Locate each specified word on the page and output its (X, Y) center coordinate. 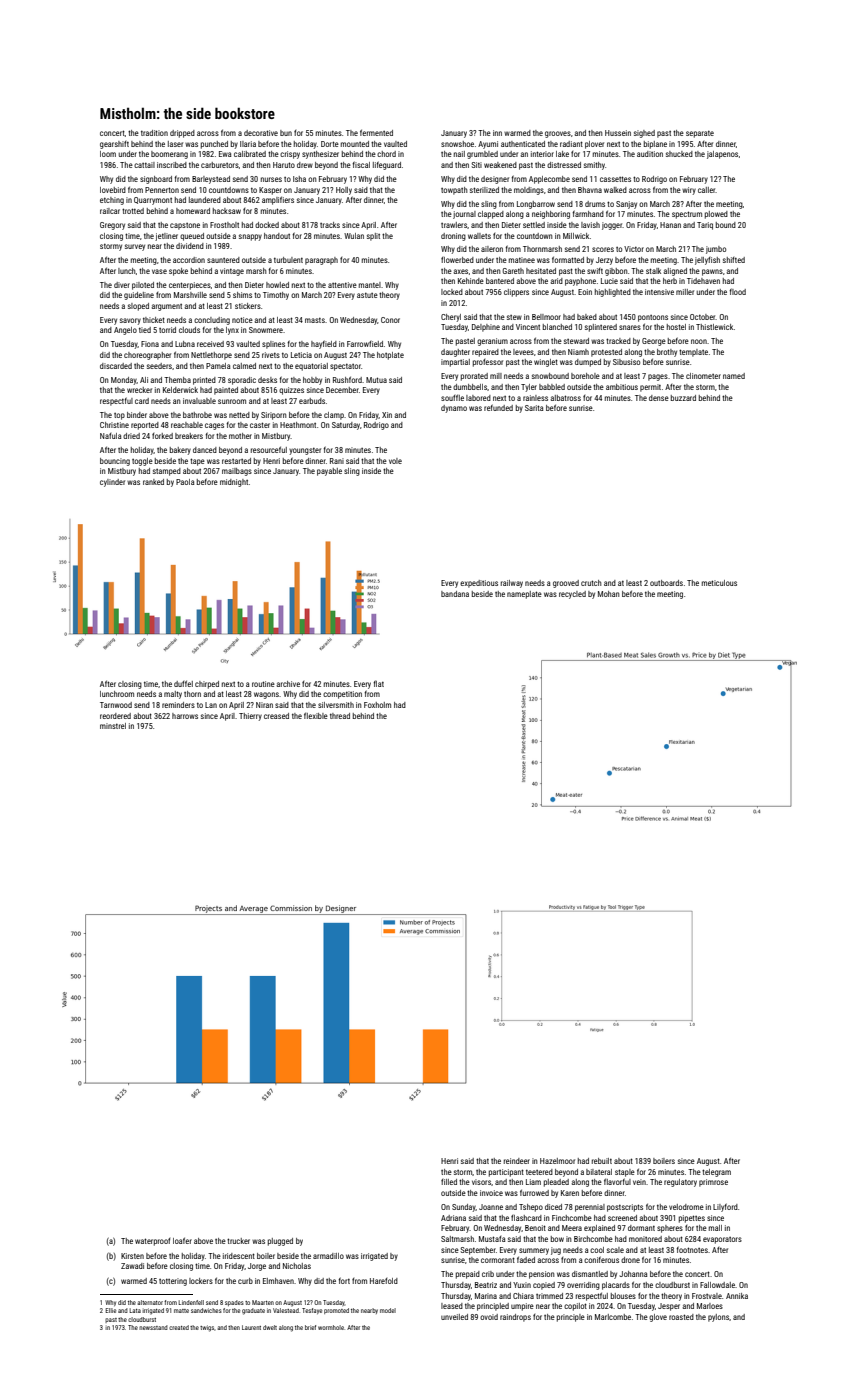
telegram (716, 1173)
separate (700, 134)
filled (449, 1182)
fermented (376, 132)
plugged (280, 1242)
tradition (154, 133)
